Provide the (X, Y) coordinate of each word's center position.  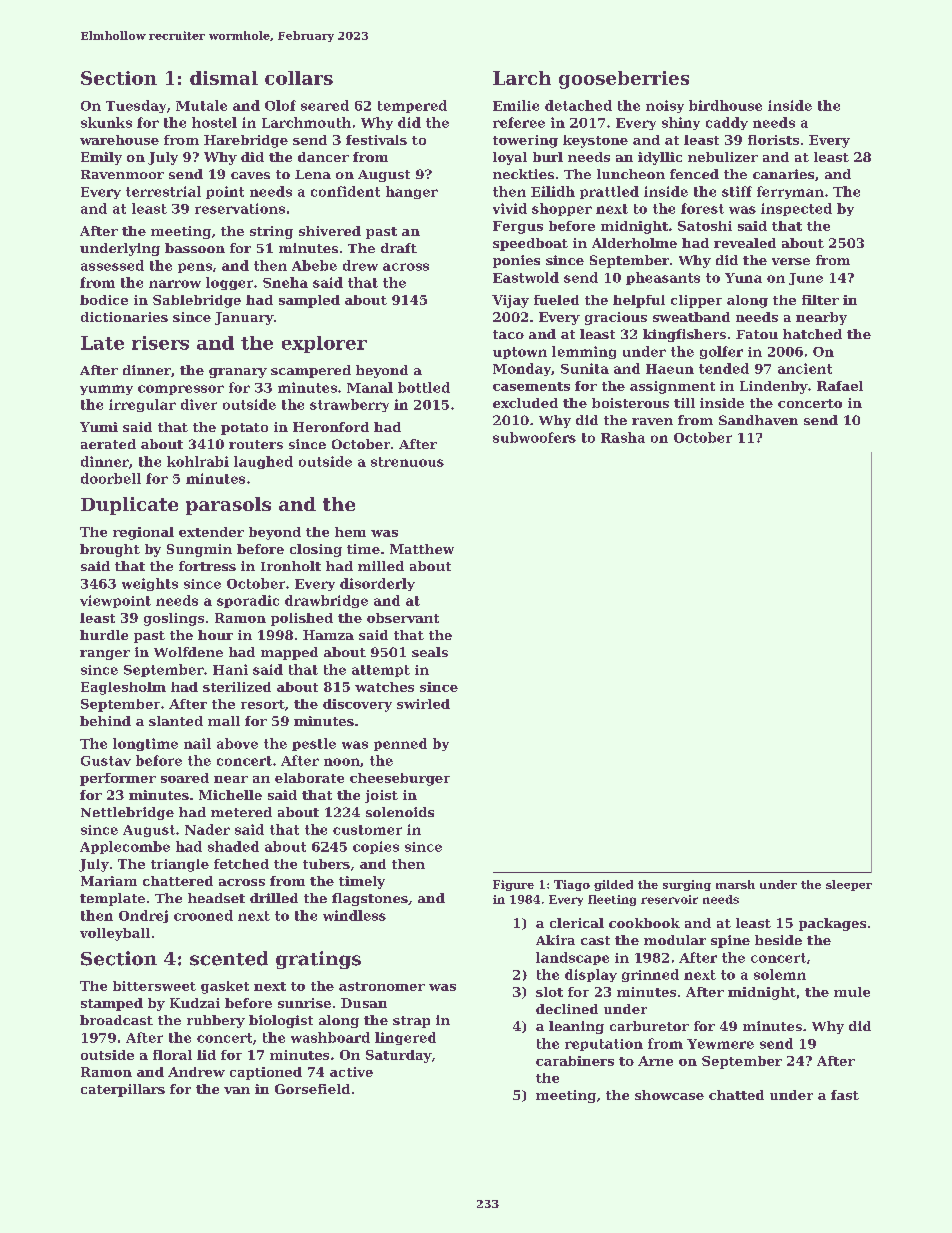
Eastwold (526, 277)
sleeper (849, 885)
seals (430, 652)
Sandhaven (758, 420)
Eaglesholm (123, 688)
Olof (280, 105)
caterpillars (123, 1090)
